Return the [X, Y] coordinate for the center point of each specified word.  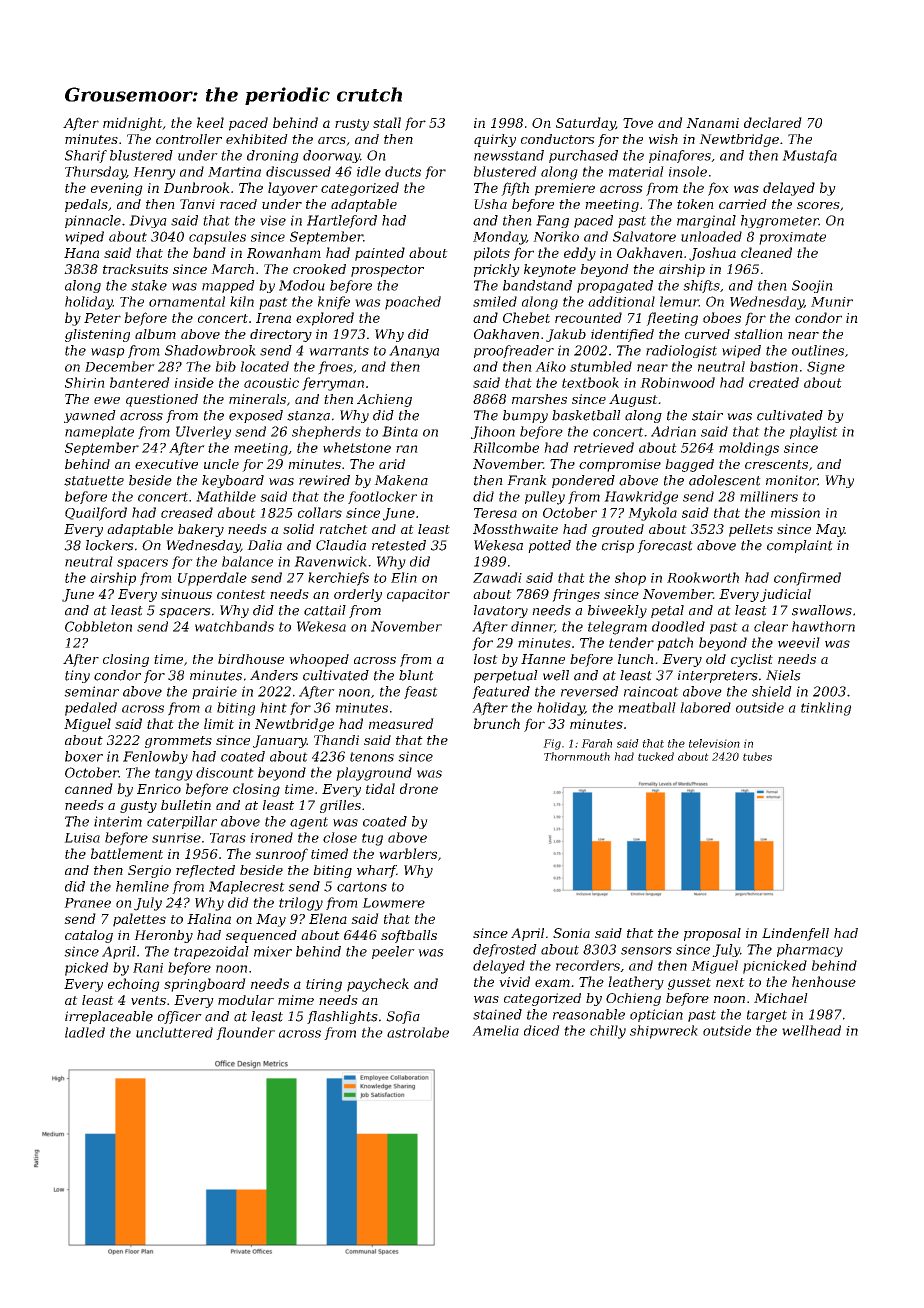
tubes [757, 756]
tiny [77, 676]
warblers [408, 853]
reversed [589, 691]
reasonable [589, 1014]
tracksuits [135, 269]
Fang [552, 221]
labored [705, 707]
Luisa [82, 838]
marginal [706, 221]
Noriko [556, 236]
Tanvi [197, 204]
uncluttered [174, 1032]
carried [743, 204]
